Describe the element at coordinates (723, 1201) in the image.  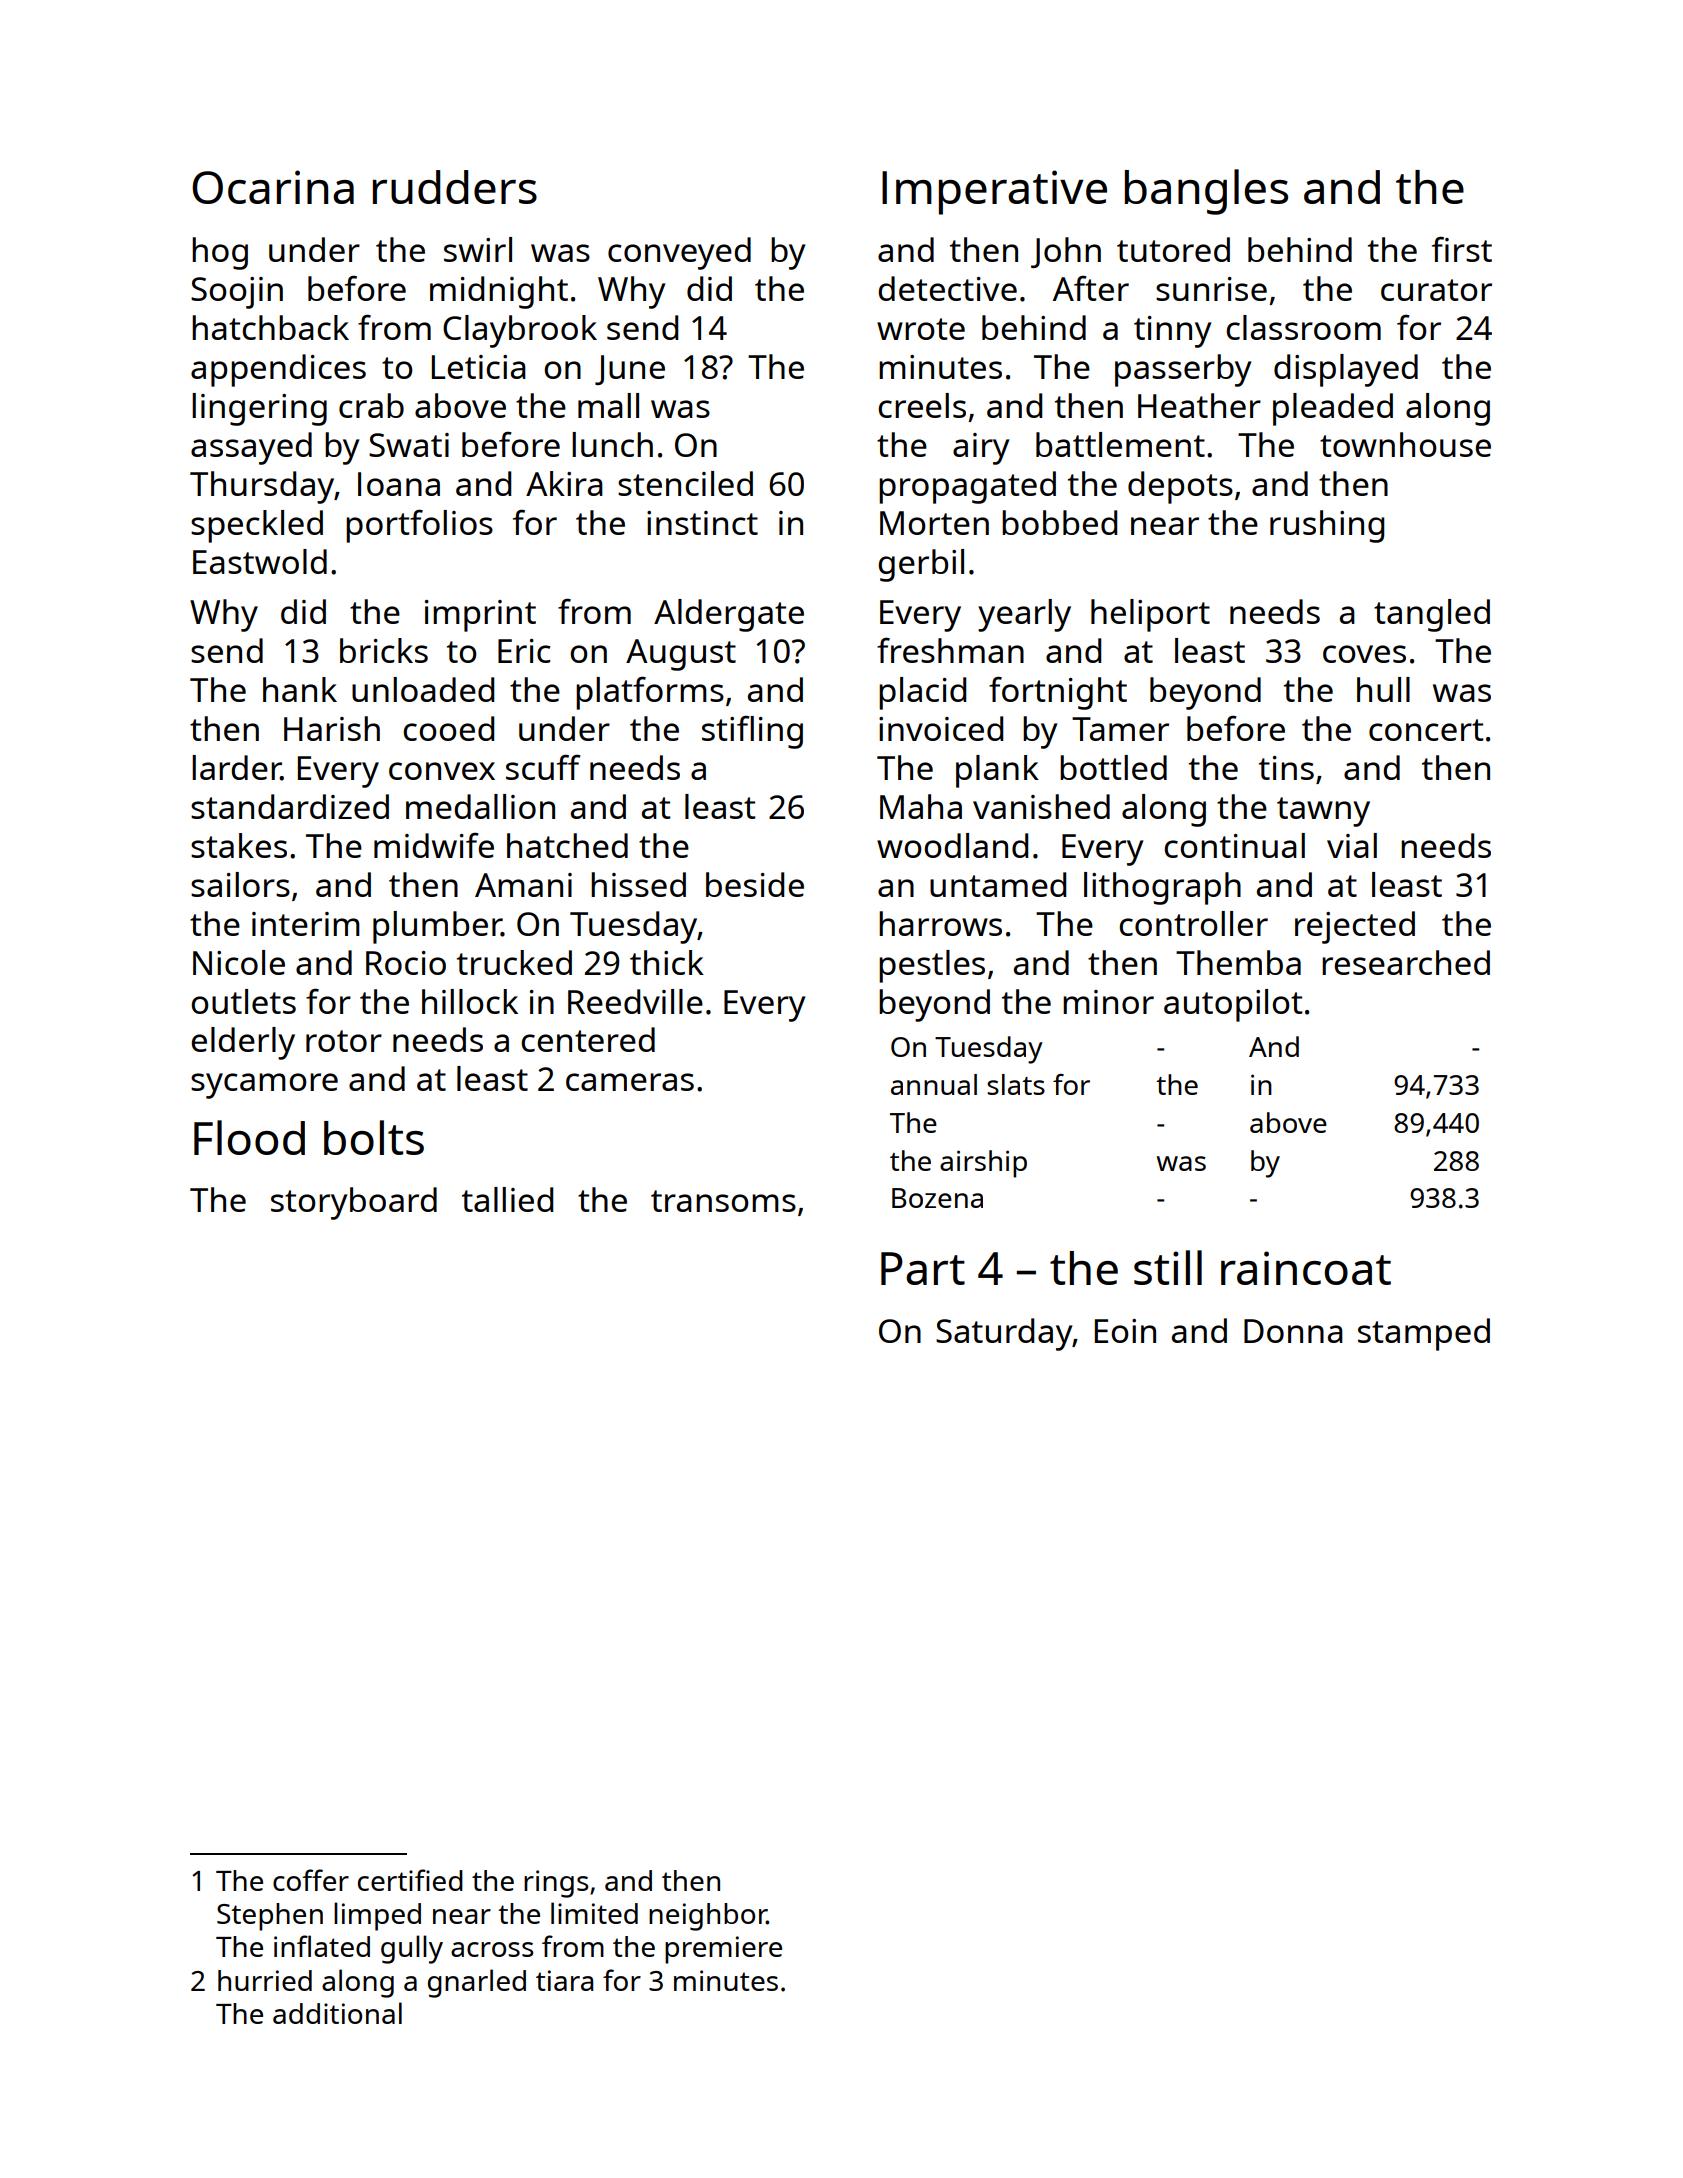
I see `transoms` at that location.
